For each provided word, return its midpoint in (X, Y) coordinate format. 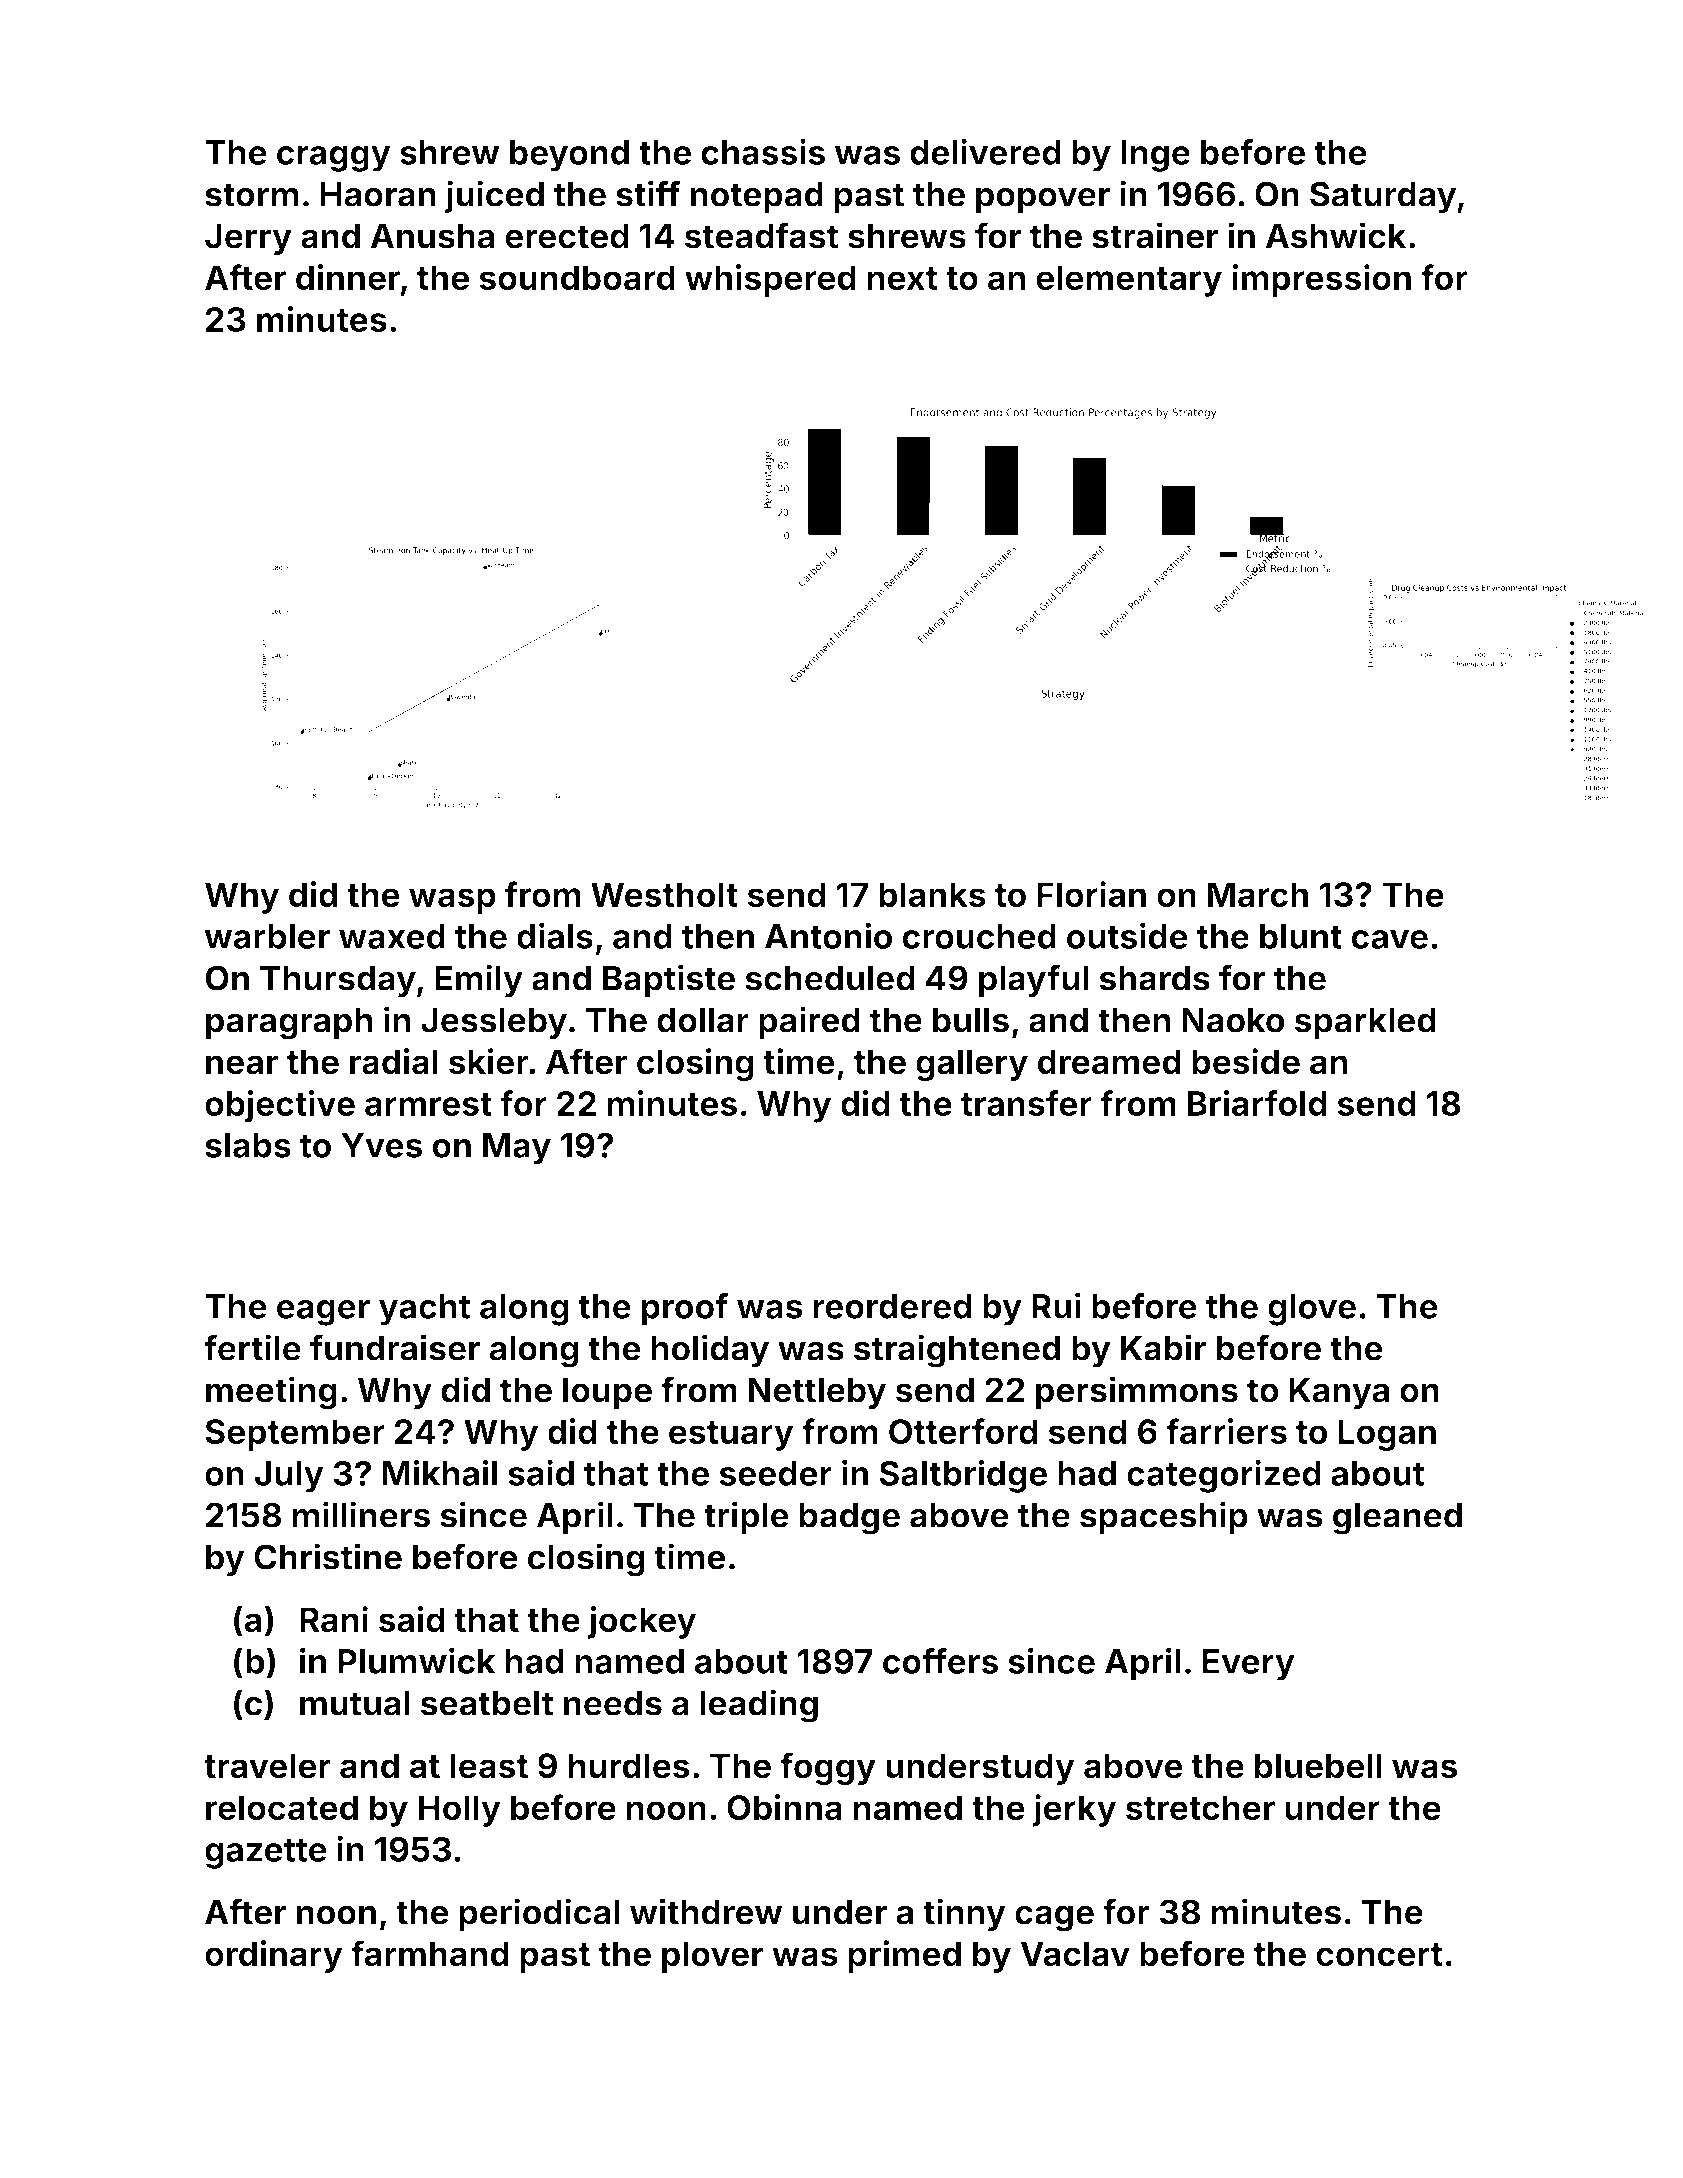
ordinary (274, 1956)
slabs (248, 1145)
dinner (348, 277)
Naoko (1233, 1020)
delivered (985, 152)
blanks (932, 894)
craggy (334, 159)
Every (1248, 1665)
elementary (1129, 281)
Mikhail (439, 1473)
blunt (1301, 936)
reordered (892, 1306)
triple (746, 1518)
